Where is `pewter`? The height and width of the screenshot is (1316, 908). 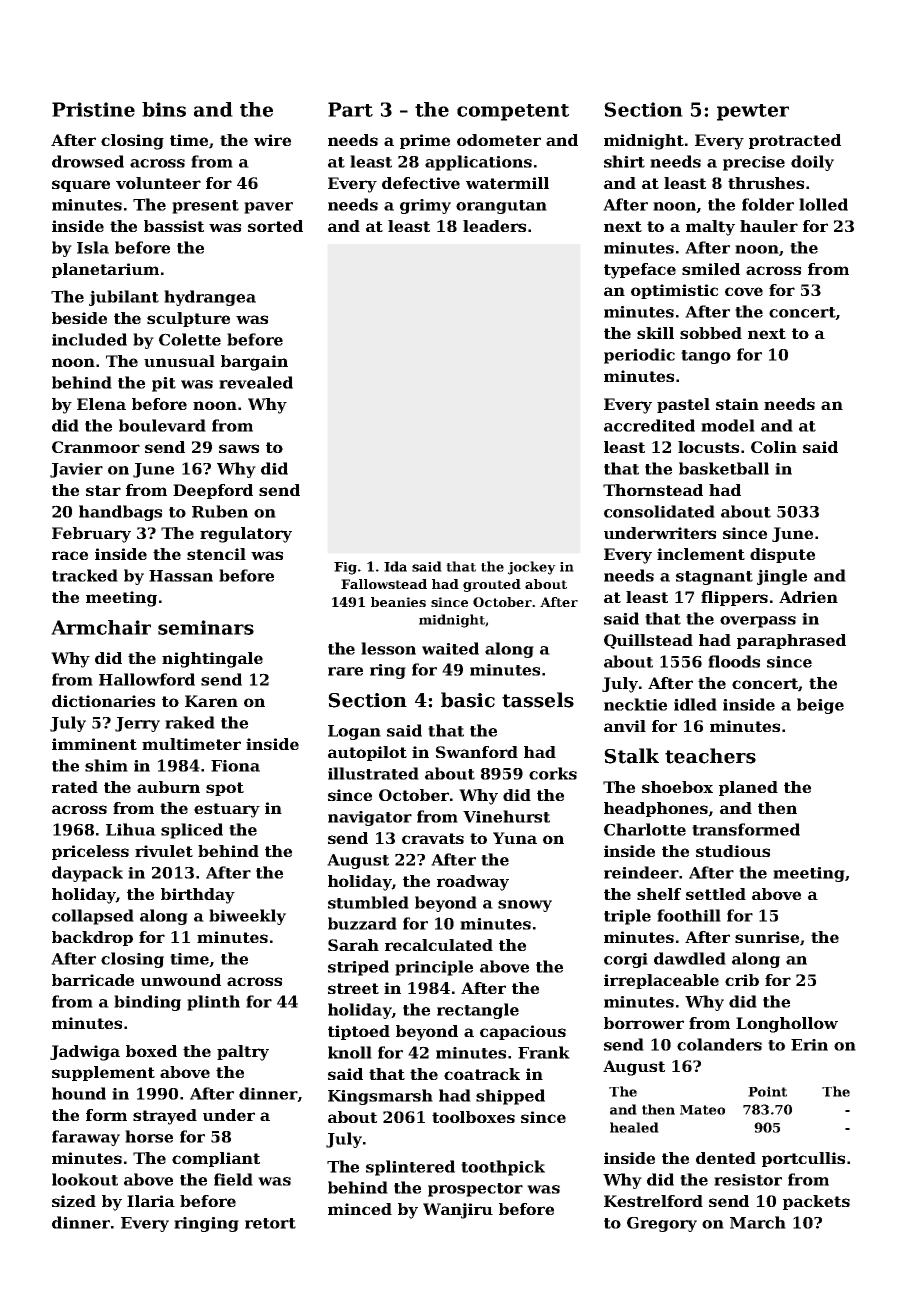 pewter is located at coordinates (753, 112).
